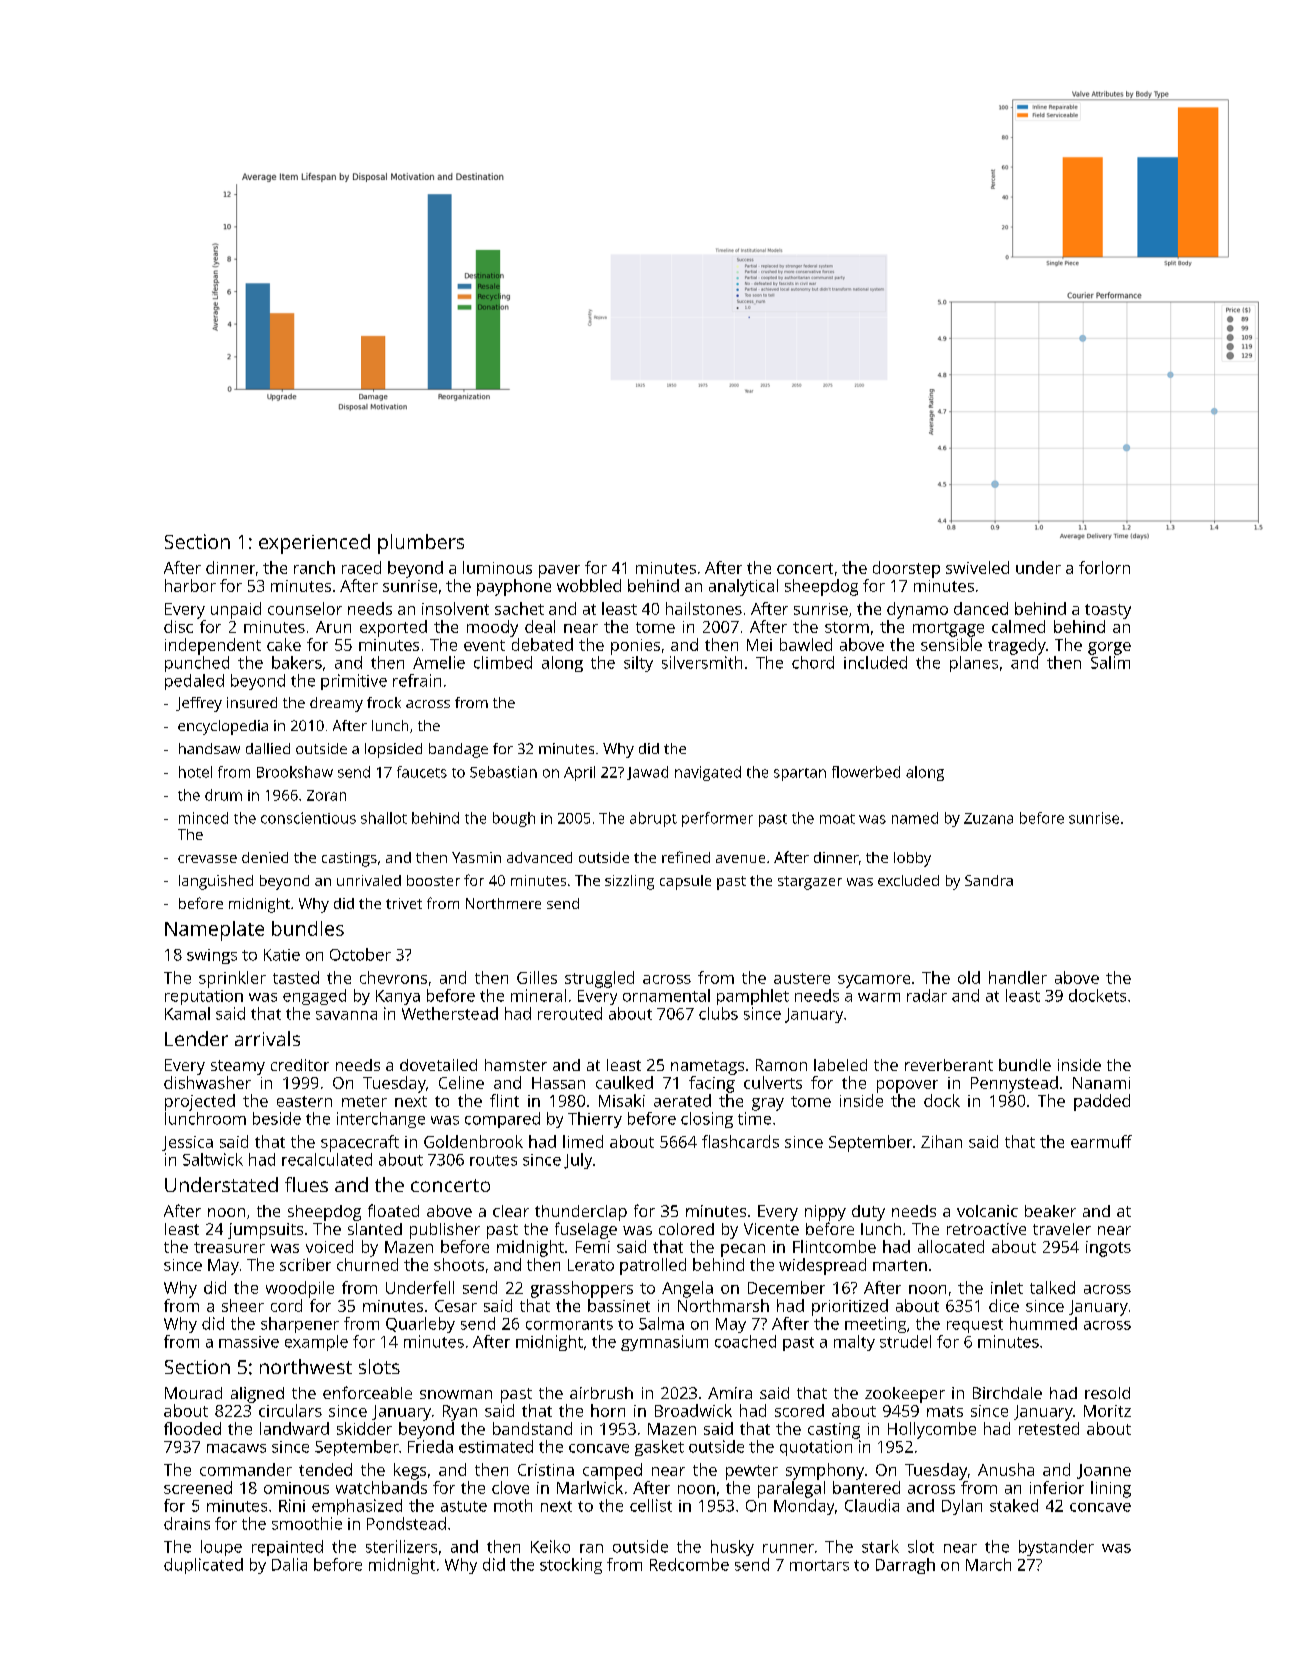 This screenshot has width=1295, height=1676. Describe the element at coordinates (1104, 567) in the screenshot. I see `forlorn` at that location.
